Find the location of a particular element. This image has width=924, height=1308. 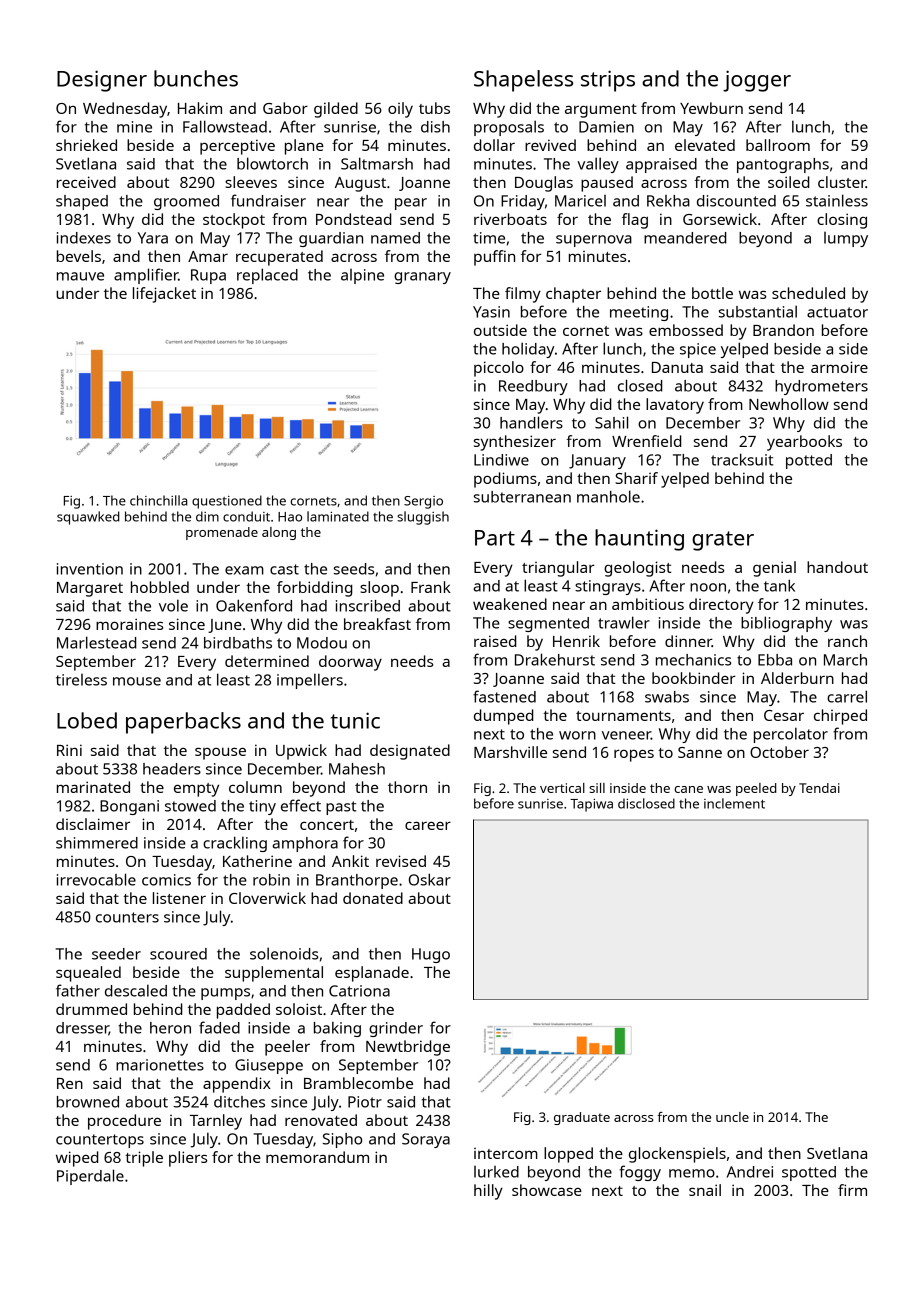

strips is located at coordinates (608, 81).
